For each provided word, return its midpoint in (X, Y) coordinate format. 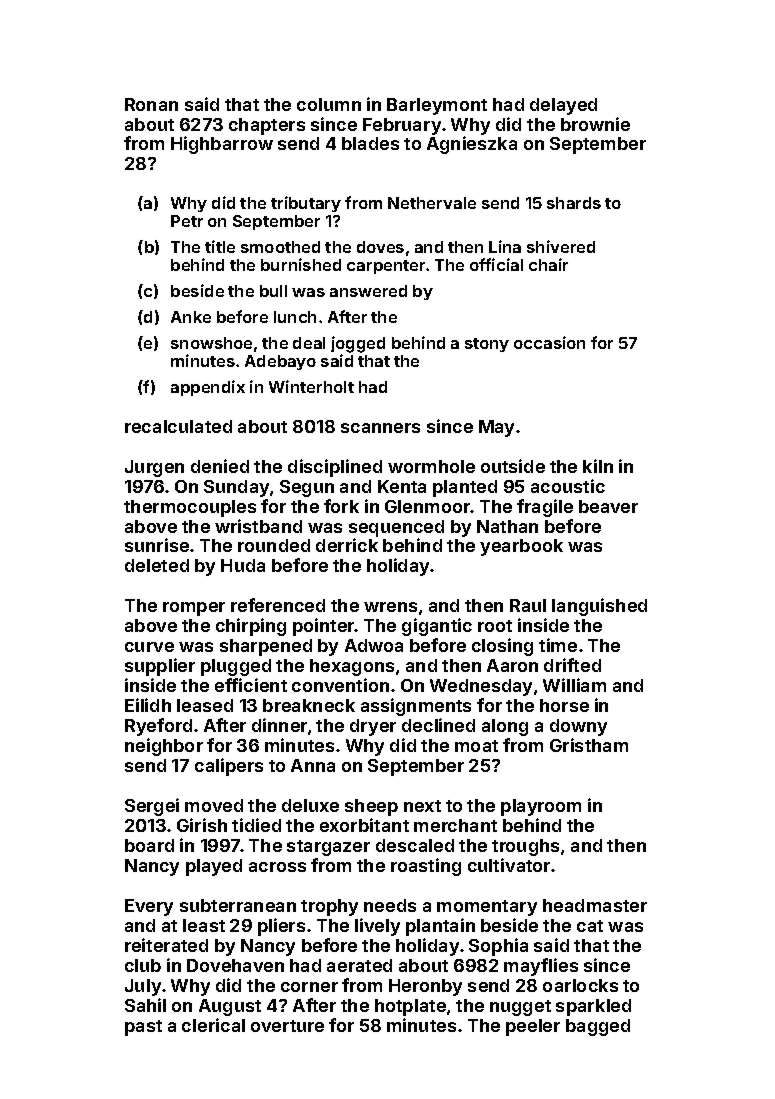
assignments (416, 707)
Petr (187, 221)
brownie (595, 124)
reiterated (166, 945)
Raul (528, 605)
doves (380, 247)
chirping (251, 627)
